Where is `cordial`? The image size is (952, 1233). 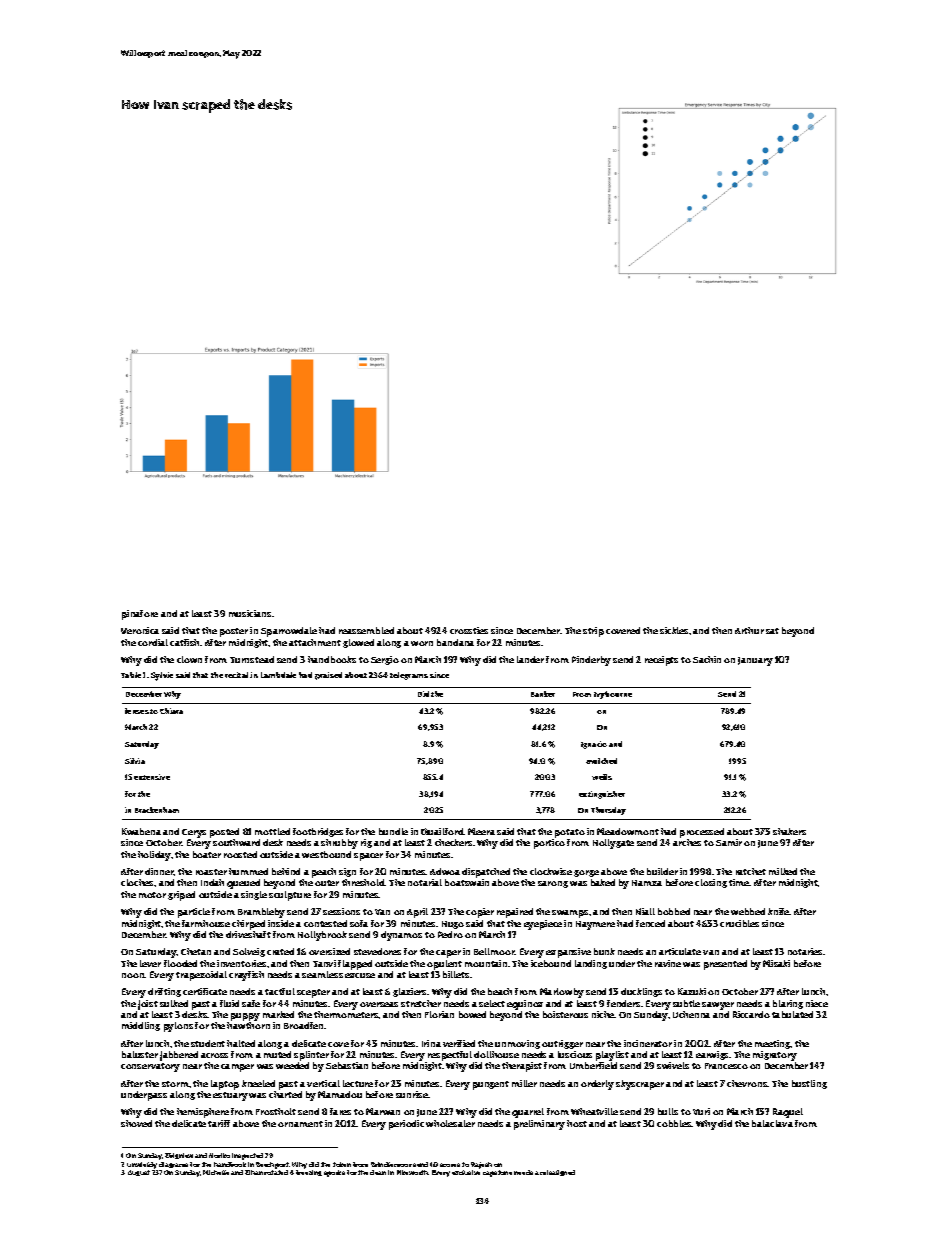
cordial is located at coordinates (153, 642).
